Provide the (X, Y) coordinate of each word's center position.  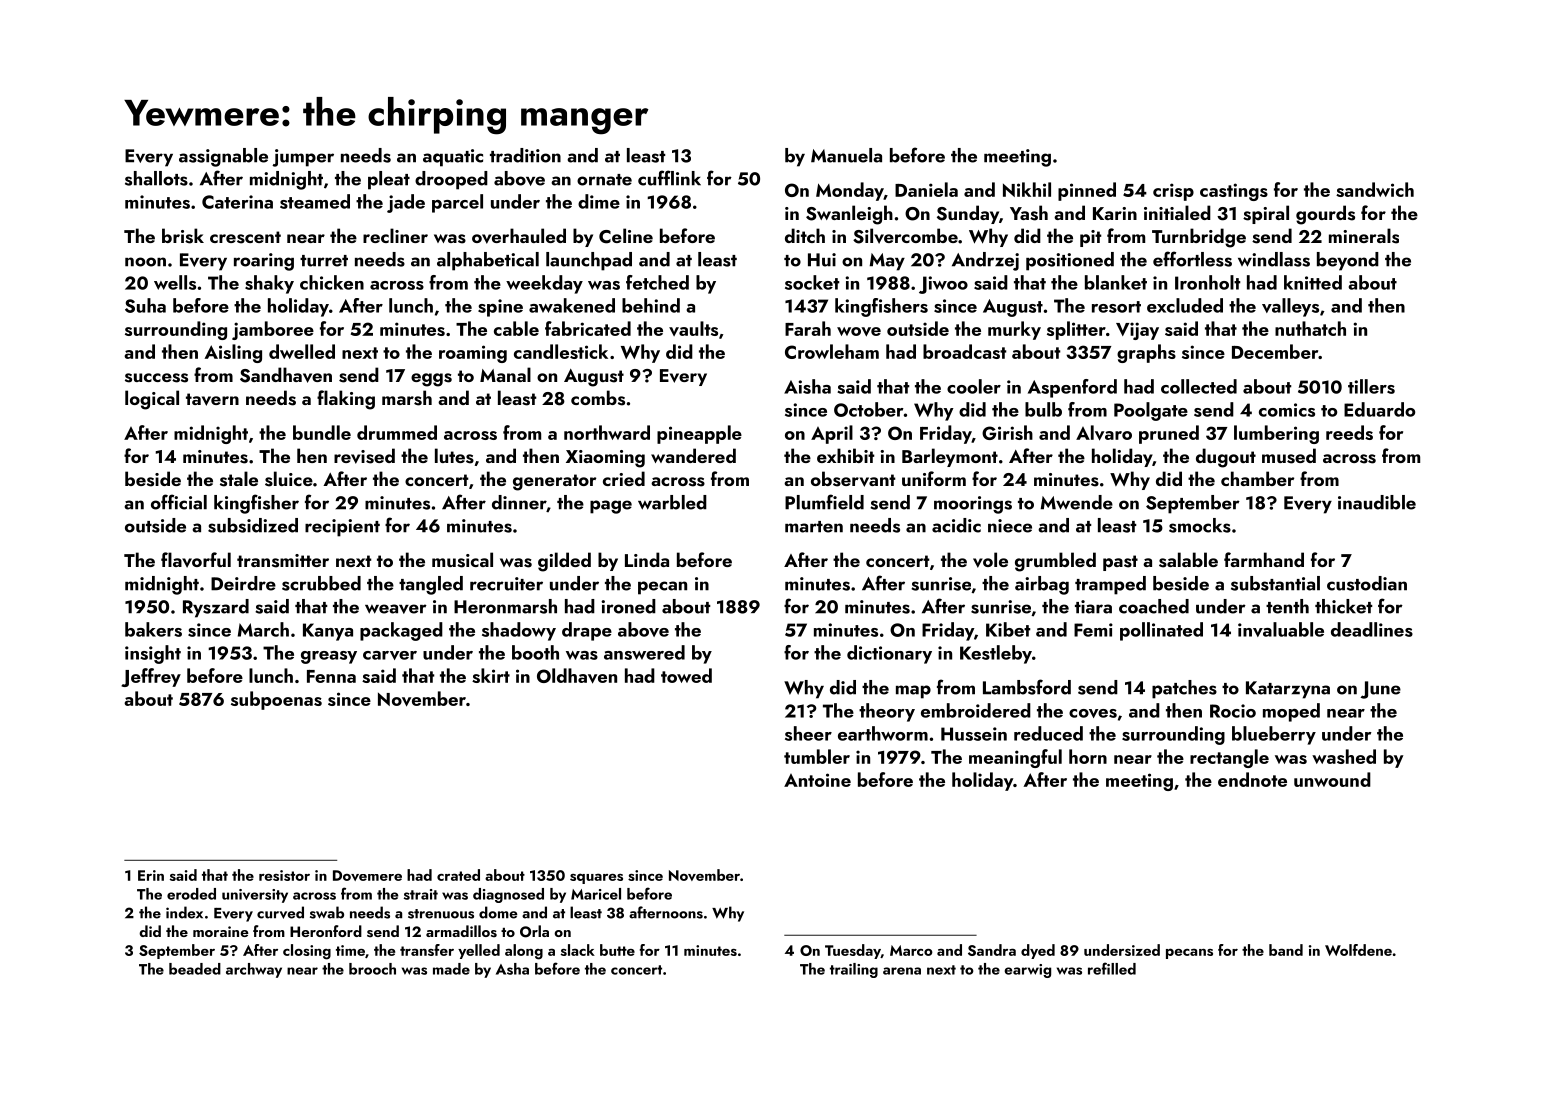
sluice (289, 479)
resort (1116, 307)
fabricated (588, 328)
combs (598, 398)
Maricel (596, 894)
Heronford (326, 931)
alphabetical (488, 261)
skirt (491, 675)
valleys (1290, 307)
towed (686, 675)
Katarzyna (1288, 690)
